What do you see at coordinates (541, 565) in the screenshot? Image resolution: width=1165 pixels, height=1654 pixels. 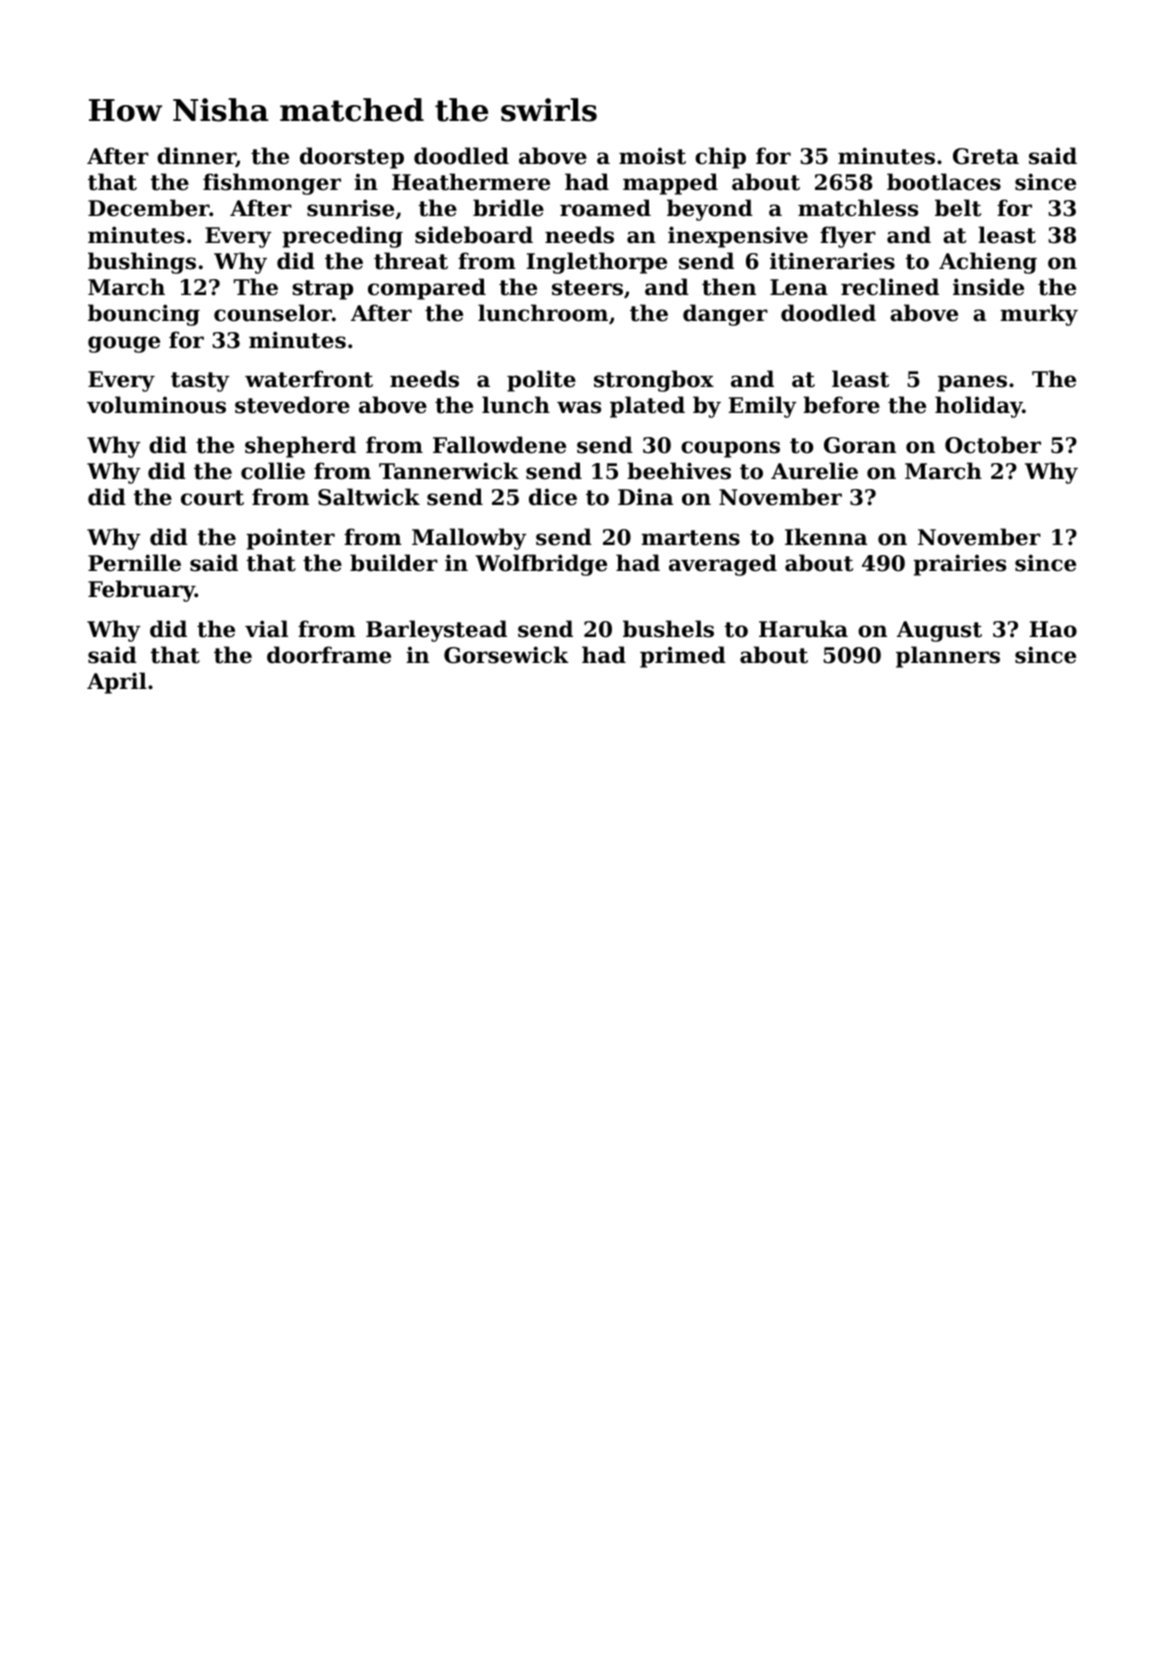 I see `Wolfbridge` at bounding box center [541, 565].
